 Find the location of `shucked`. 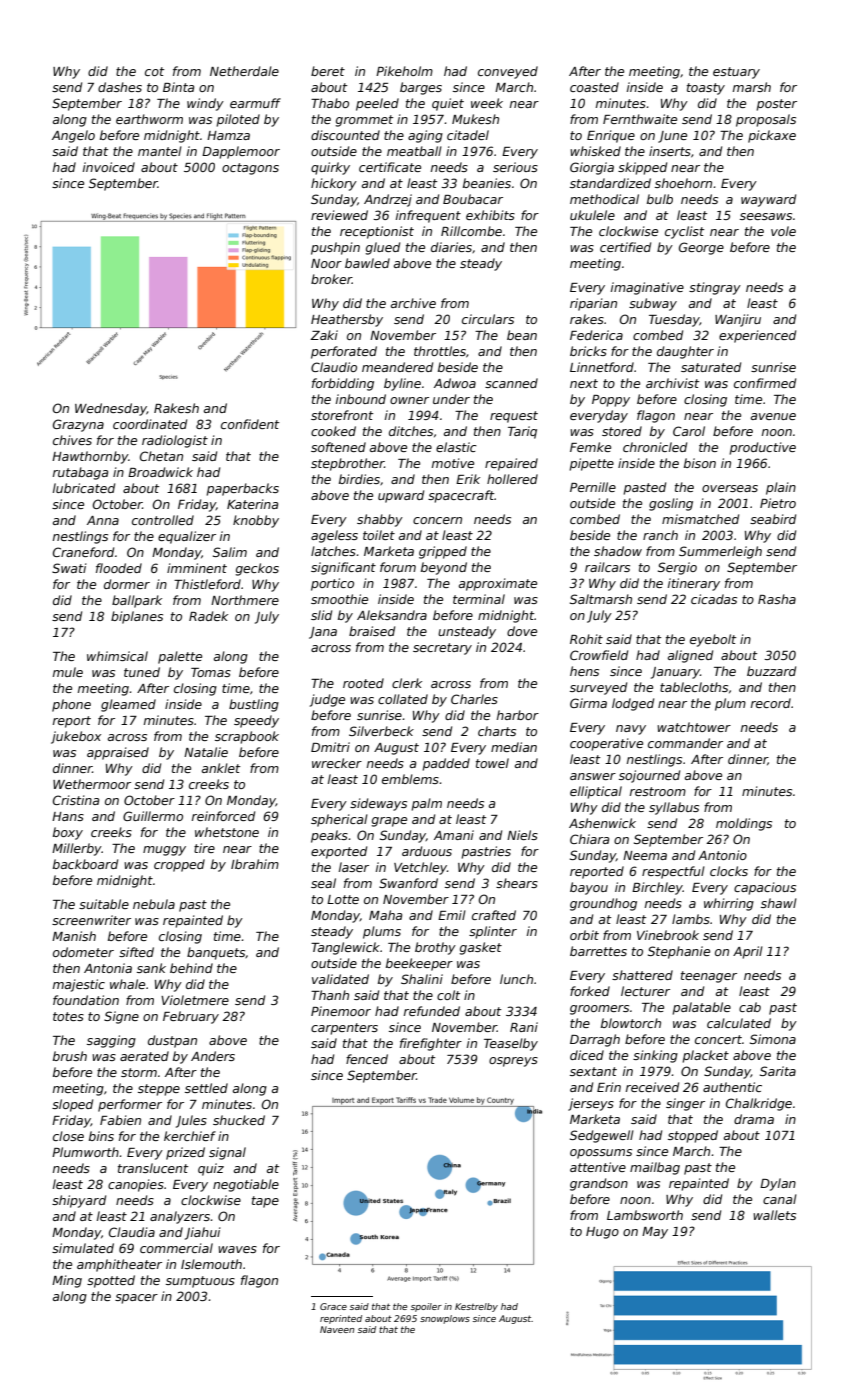

shucked is located at coordinates (239, 1120).
